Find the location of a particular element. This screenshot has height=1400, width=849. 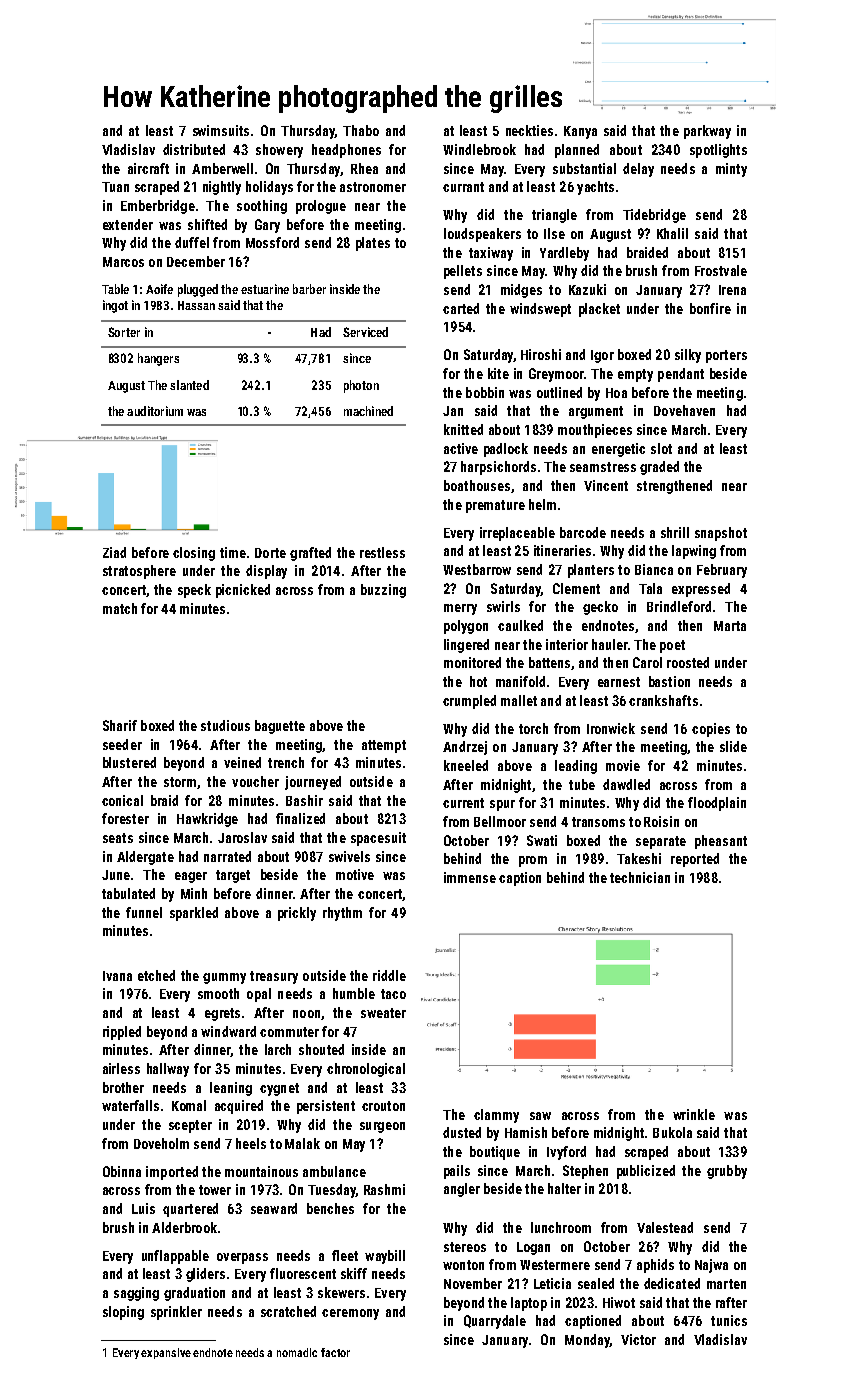

slanted is located at coordinates (189, 385).
